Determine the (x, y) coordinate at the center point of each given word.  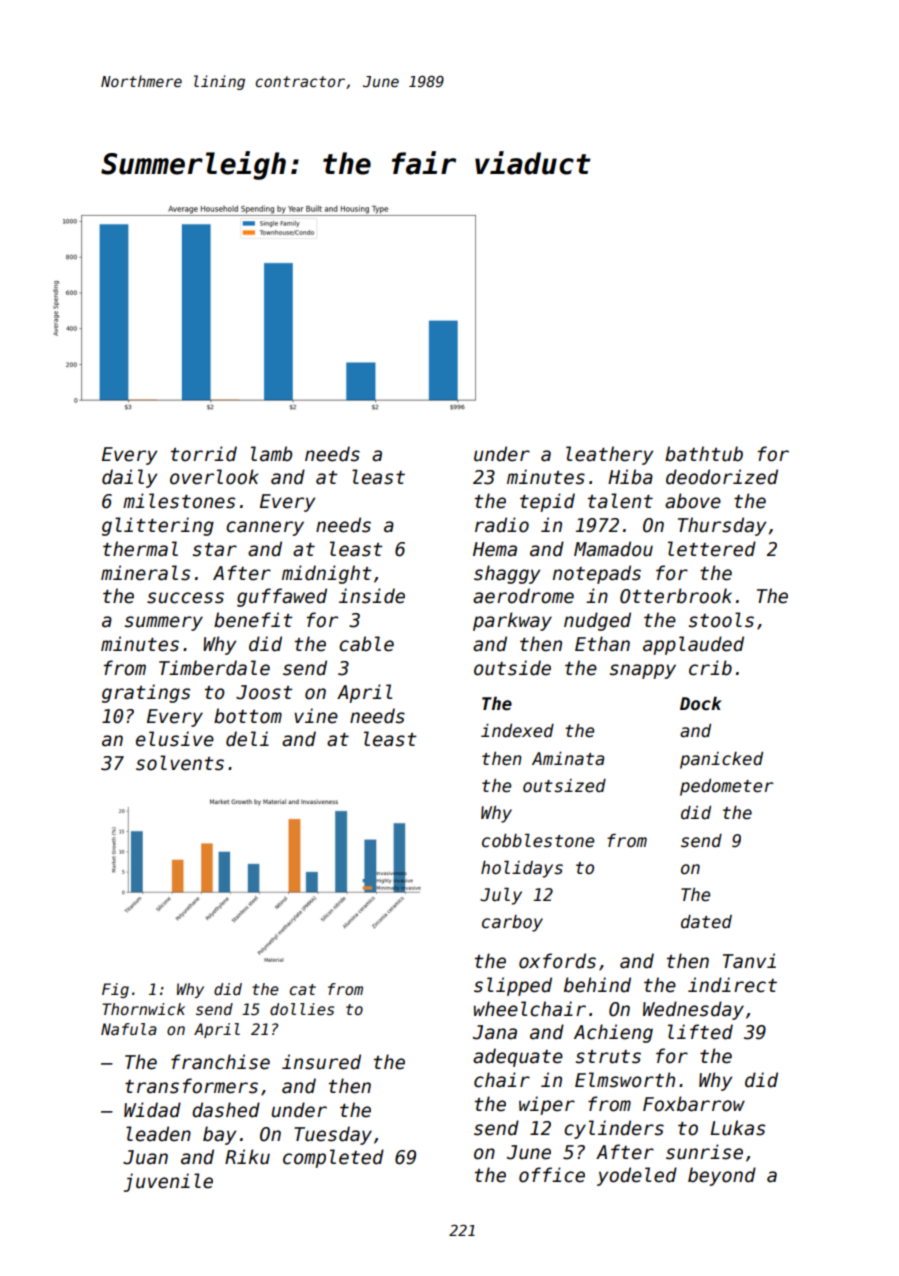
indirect (732, 985)
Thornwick (143, 1009)
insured (321, 1062)
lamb (271, 454)
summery (164, 623)
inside (372, 596)
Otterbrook (676, 596)
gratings (146, 693)
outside (512, 668)
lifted (700, 1032)
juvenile (168, 1182)
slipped (513, 986)
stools (721, 620)
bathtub (704, 454)
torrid (204, 454)
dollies (302, 1009)
